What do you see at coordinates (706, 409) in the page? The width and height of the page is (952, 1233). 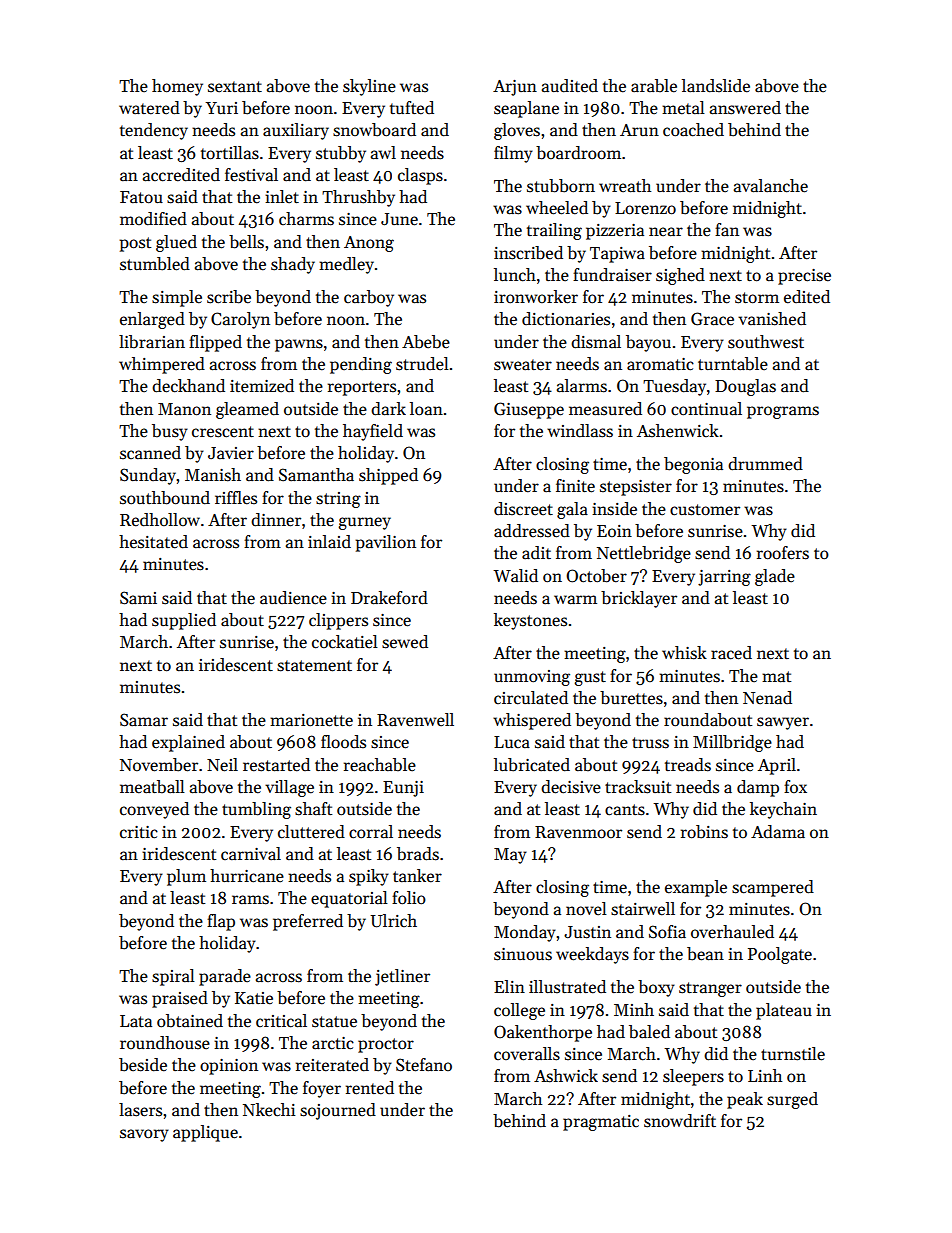 I see `continual` at bounding box center [706, 409].
